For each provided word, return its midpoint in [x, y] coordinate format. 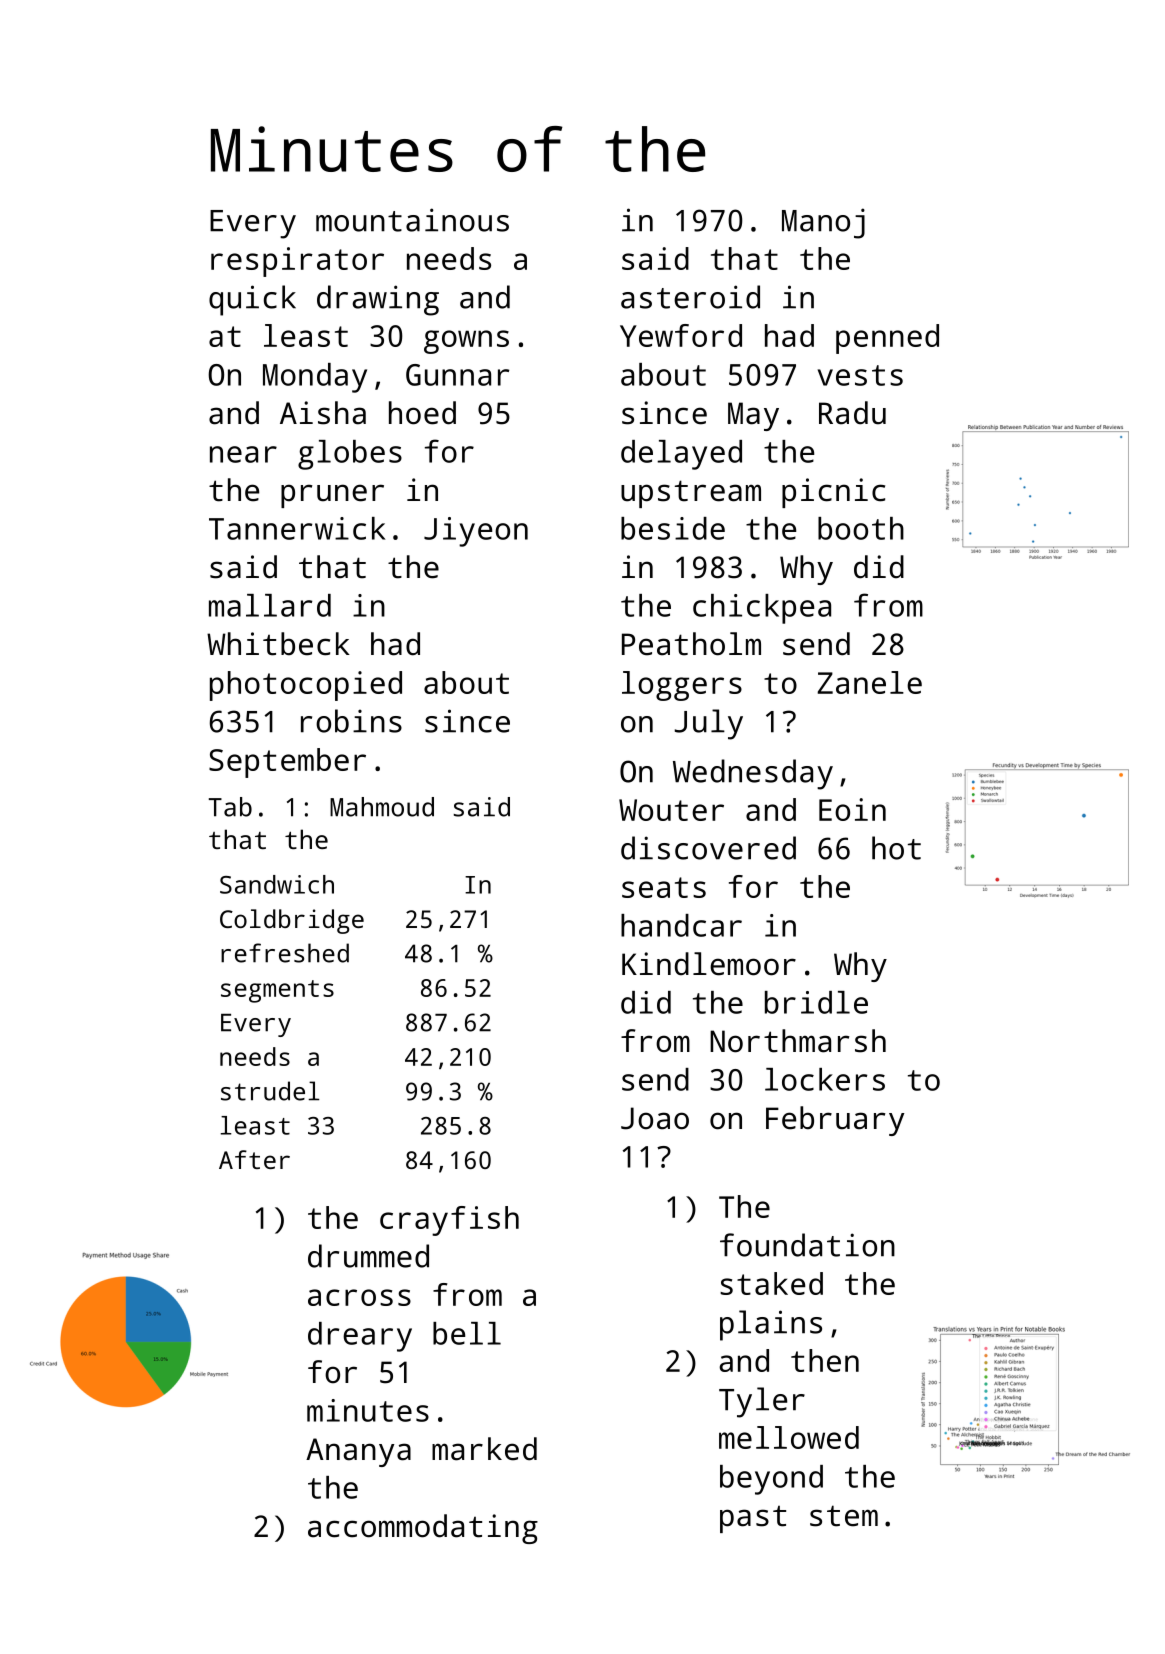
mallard [270, 605]
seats [664, 887]
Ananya [358, 1452]
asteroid [690, 297]
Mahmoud [382, 807]
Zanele [869, 682]
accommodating [423, 1529]
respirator [297, 262]
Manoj [823, 223]
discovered [708, 848]
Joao [655, 1118]
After [254, 1159]
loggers [682, 686]
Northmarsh [798, 1041]
